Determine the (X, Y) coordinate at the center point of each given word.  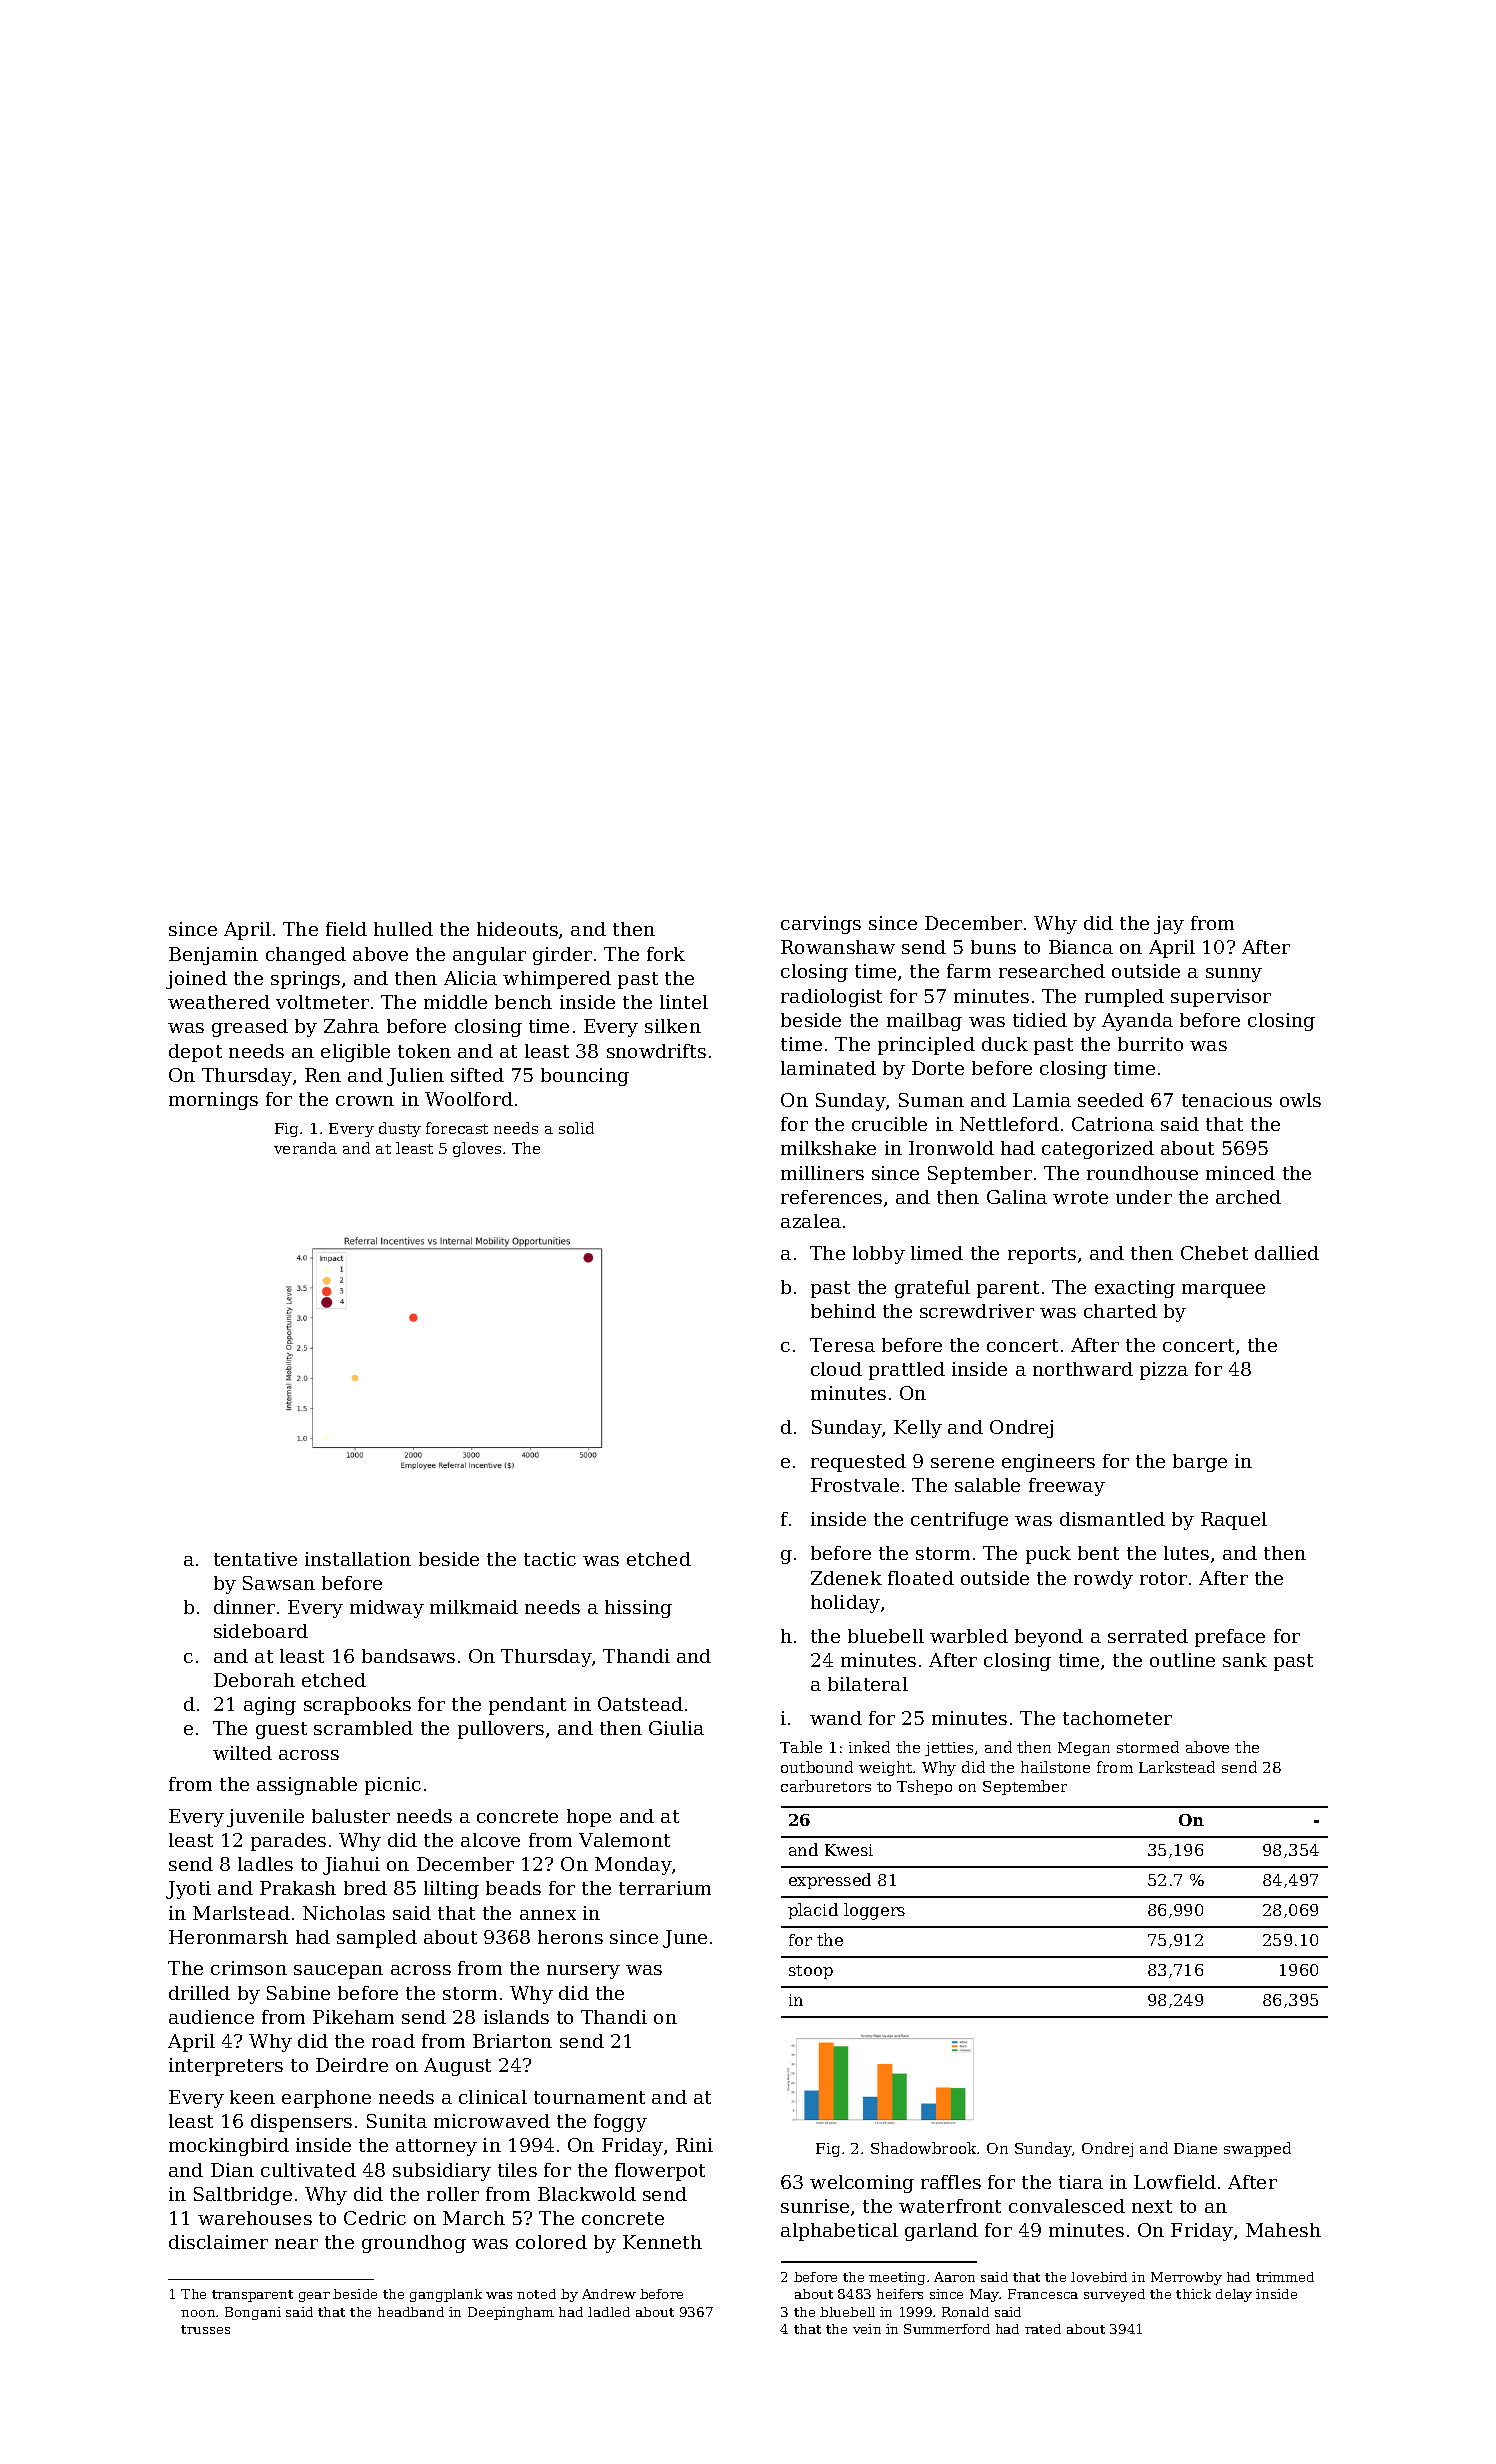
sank (1245, 1660)
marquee (1223, 1291)
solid (576, 1128)
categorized (1098, 1150)
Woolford (469, 1099)
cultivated (308, 2170)
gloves (477, 1149)
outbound (817, 1767)
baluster (351, 1816)
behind (843, 1311)
